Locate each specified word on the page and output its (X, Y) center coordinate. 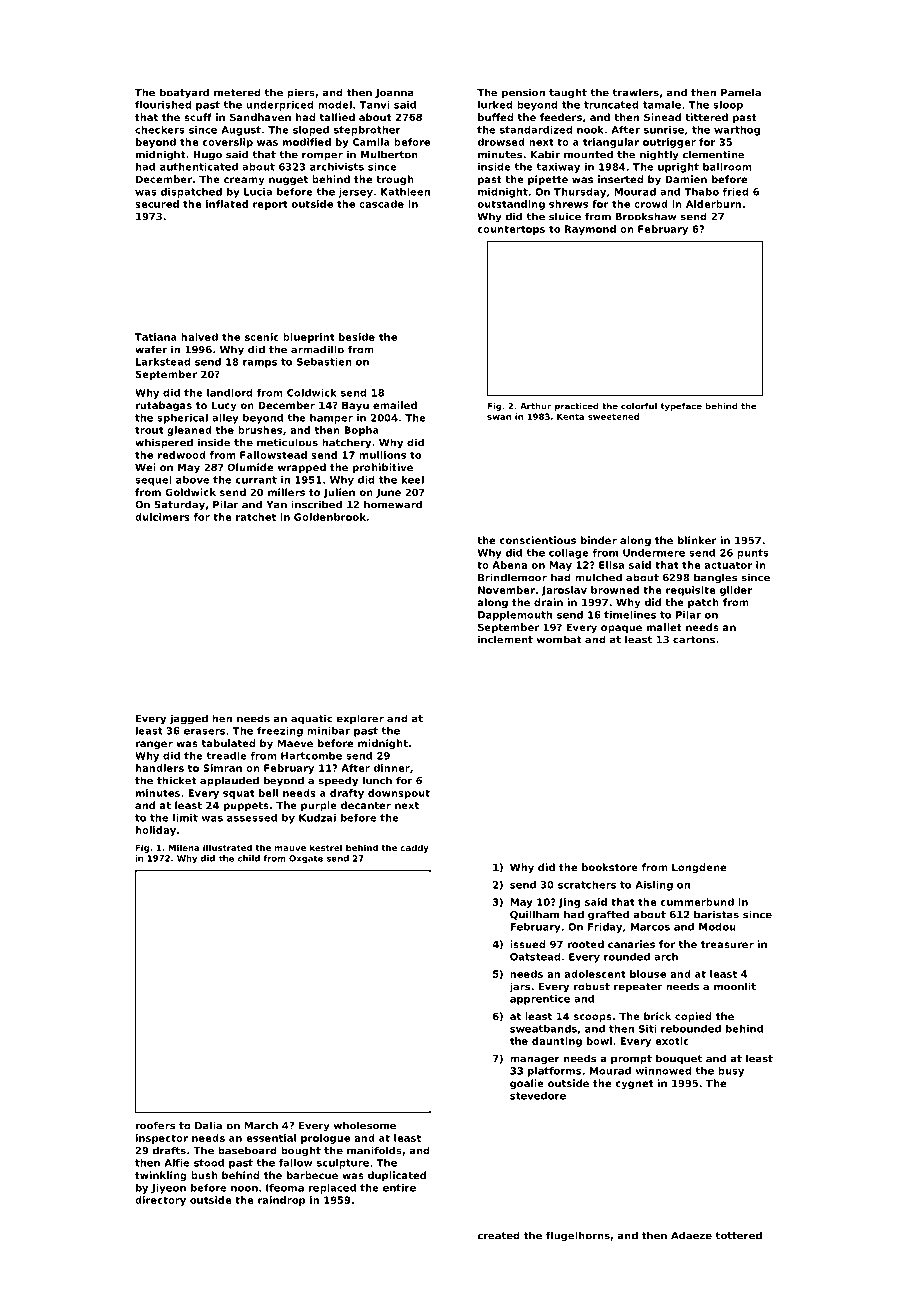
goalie (527, 1084)
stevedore (538, 1096)
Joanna (394, 93)
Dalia (208, 1125)
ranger (154, 745)
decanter (366, 805)
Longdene (699, 868)
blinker (697, 540)
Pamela (741, 92)
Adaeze (691, 1235)
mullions (382, 455)
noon (244, 1189)
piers (301, 93)
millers (286, 492)
